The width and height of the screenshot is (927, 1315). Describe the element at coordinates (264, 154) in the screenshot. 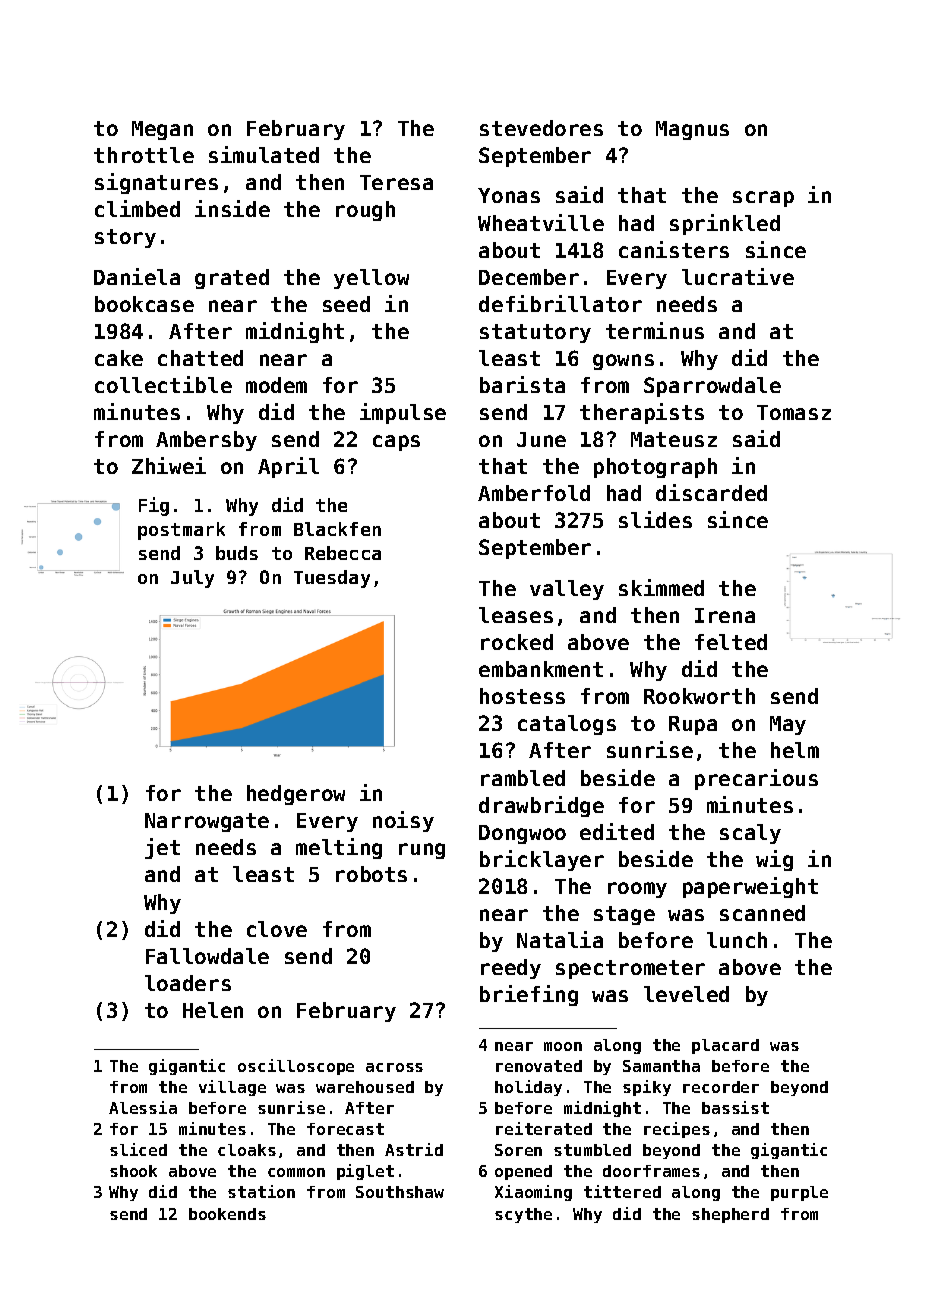

I see `simulated` at that location.
